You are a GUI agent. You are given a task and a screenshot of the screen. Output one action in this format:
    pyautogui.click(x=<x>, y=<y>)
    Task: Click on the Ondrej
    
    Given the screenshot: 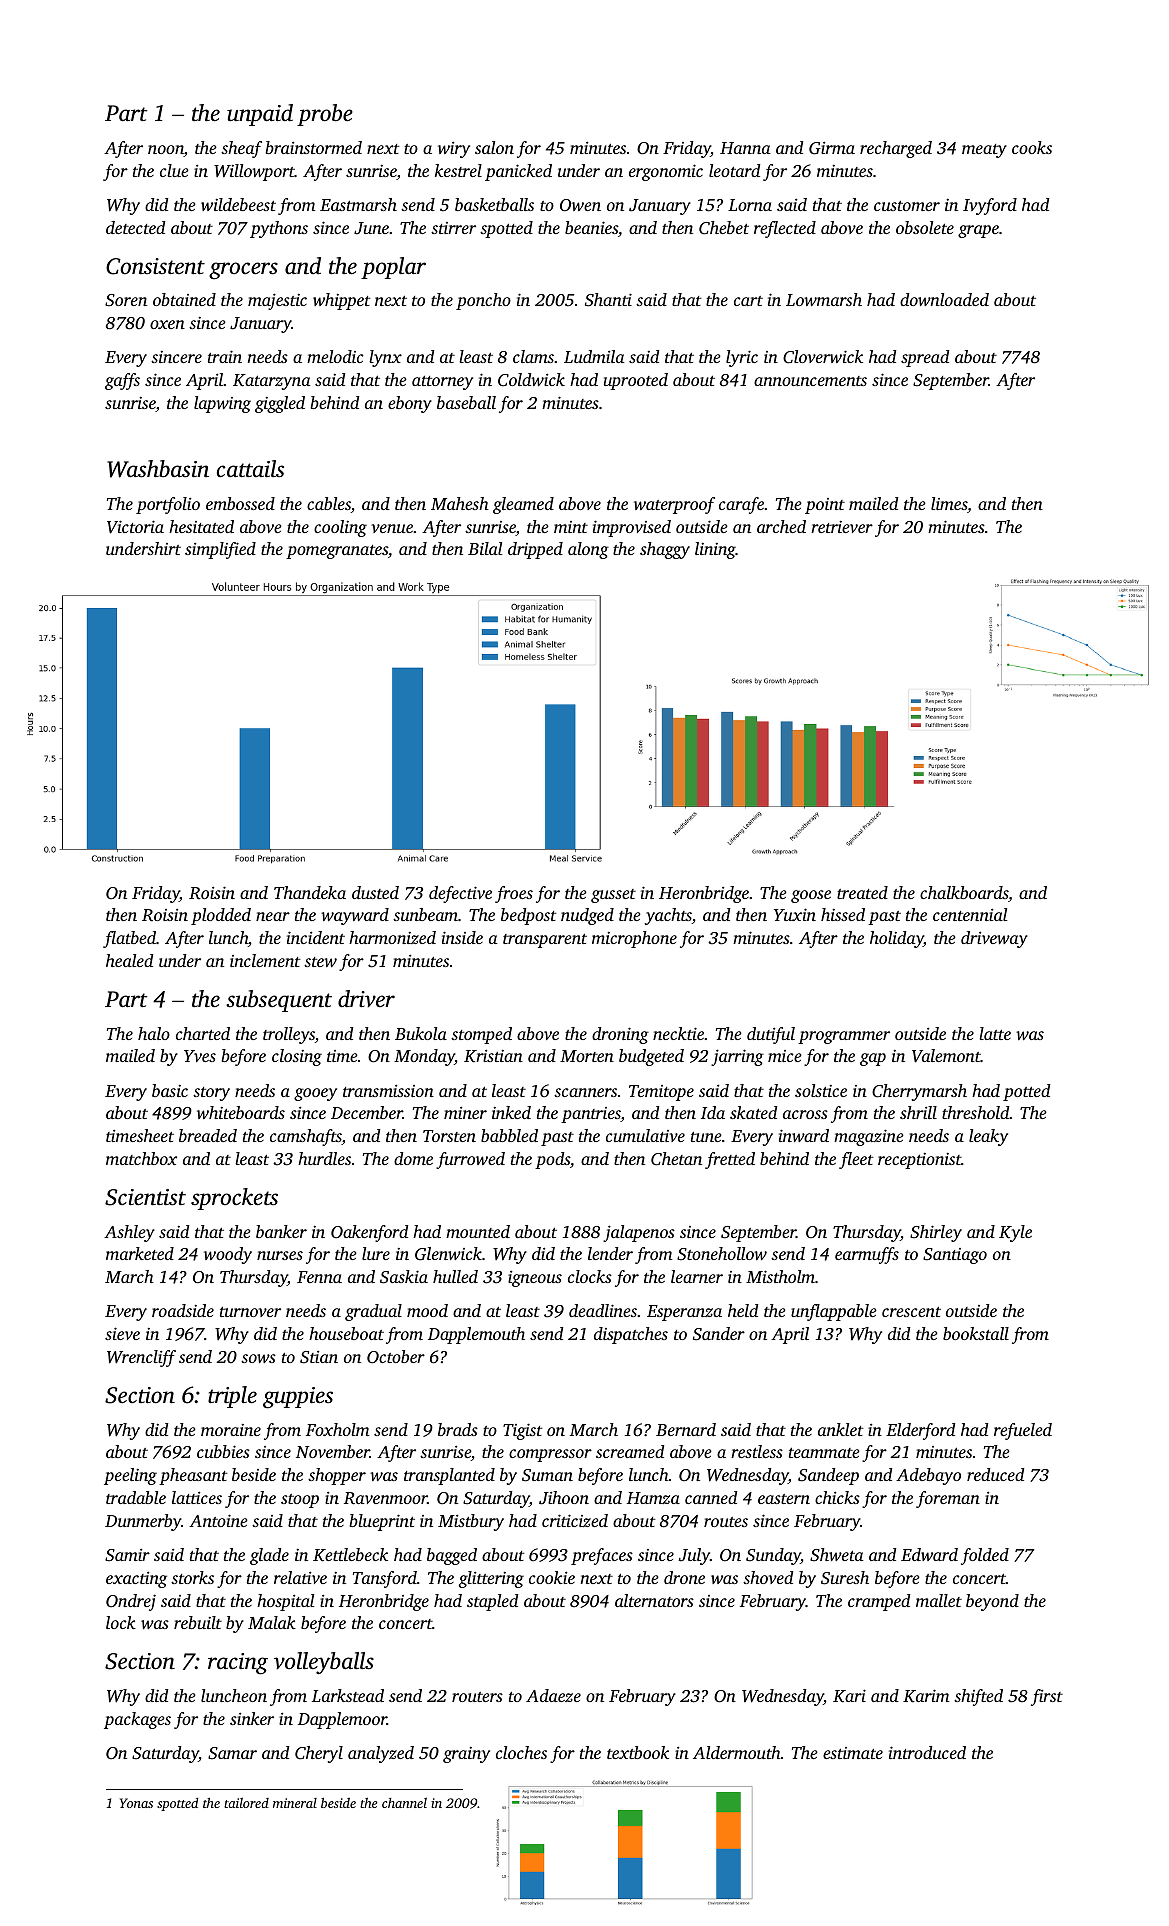 What is the action you would take?
    pyautogui.click(x=131, y=1602)
